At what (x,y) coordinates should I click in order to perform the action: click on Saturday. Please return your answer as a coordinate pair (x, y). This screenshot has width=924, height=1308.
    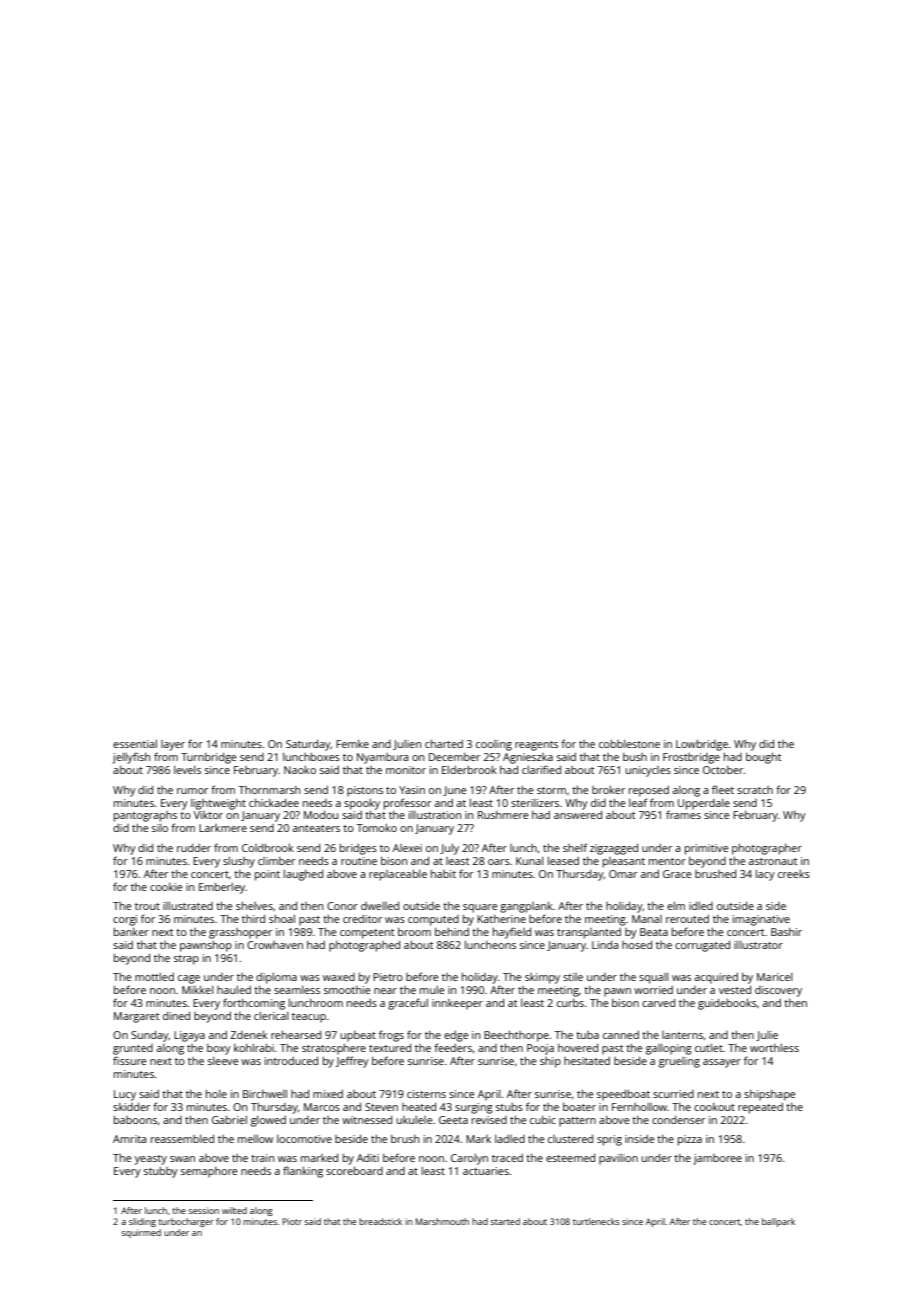
    Looking at the image, I should click on (308, 745).
